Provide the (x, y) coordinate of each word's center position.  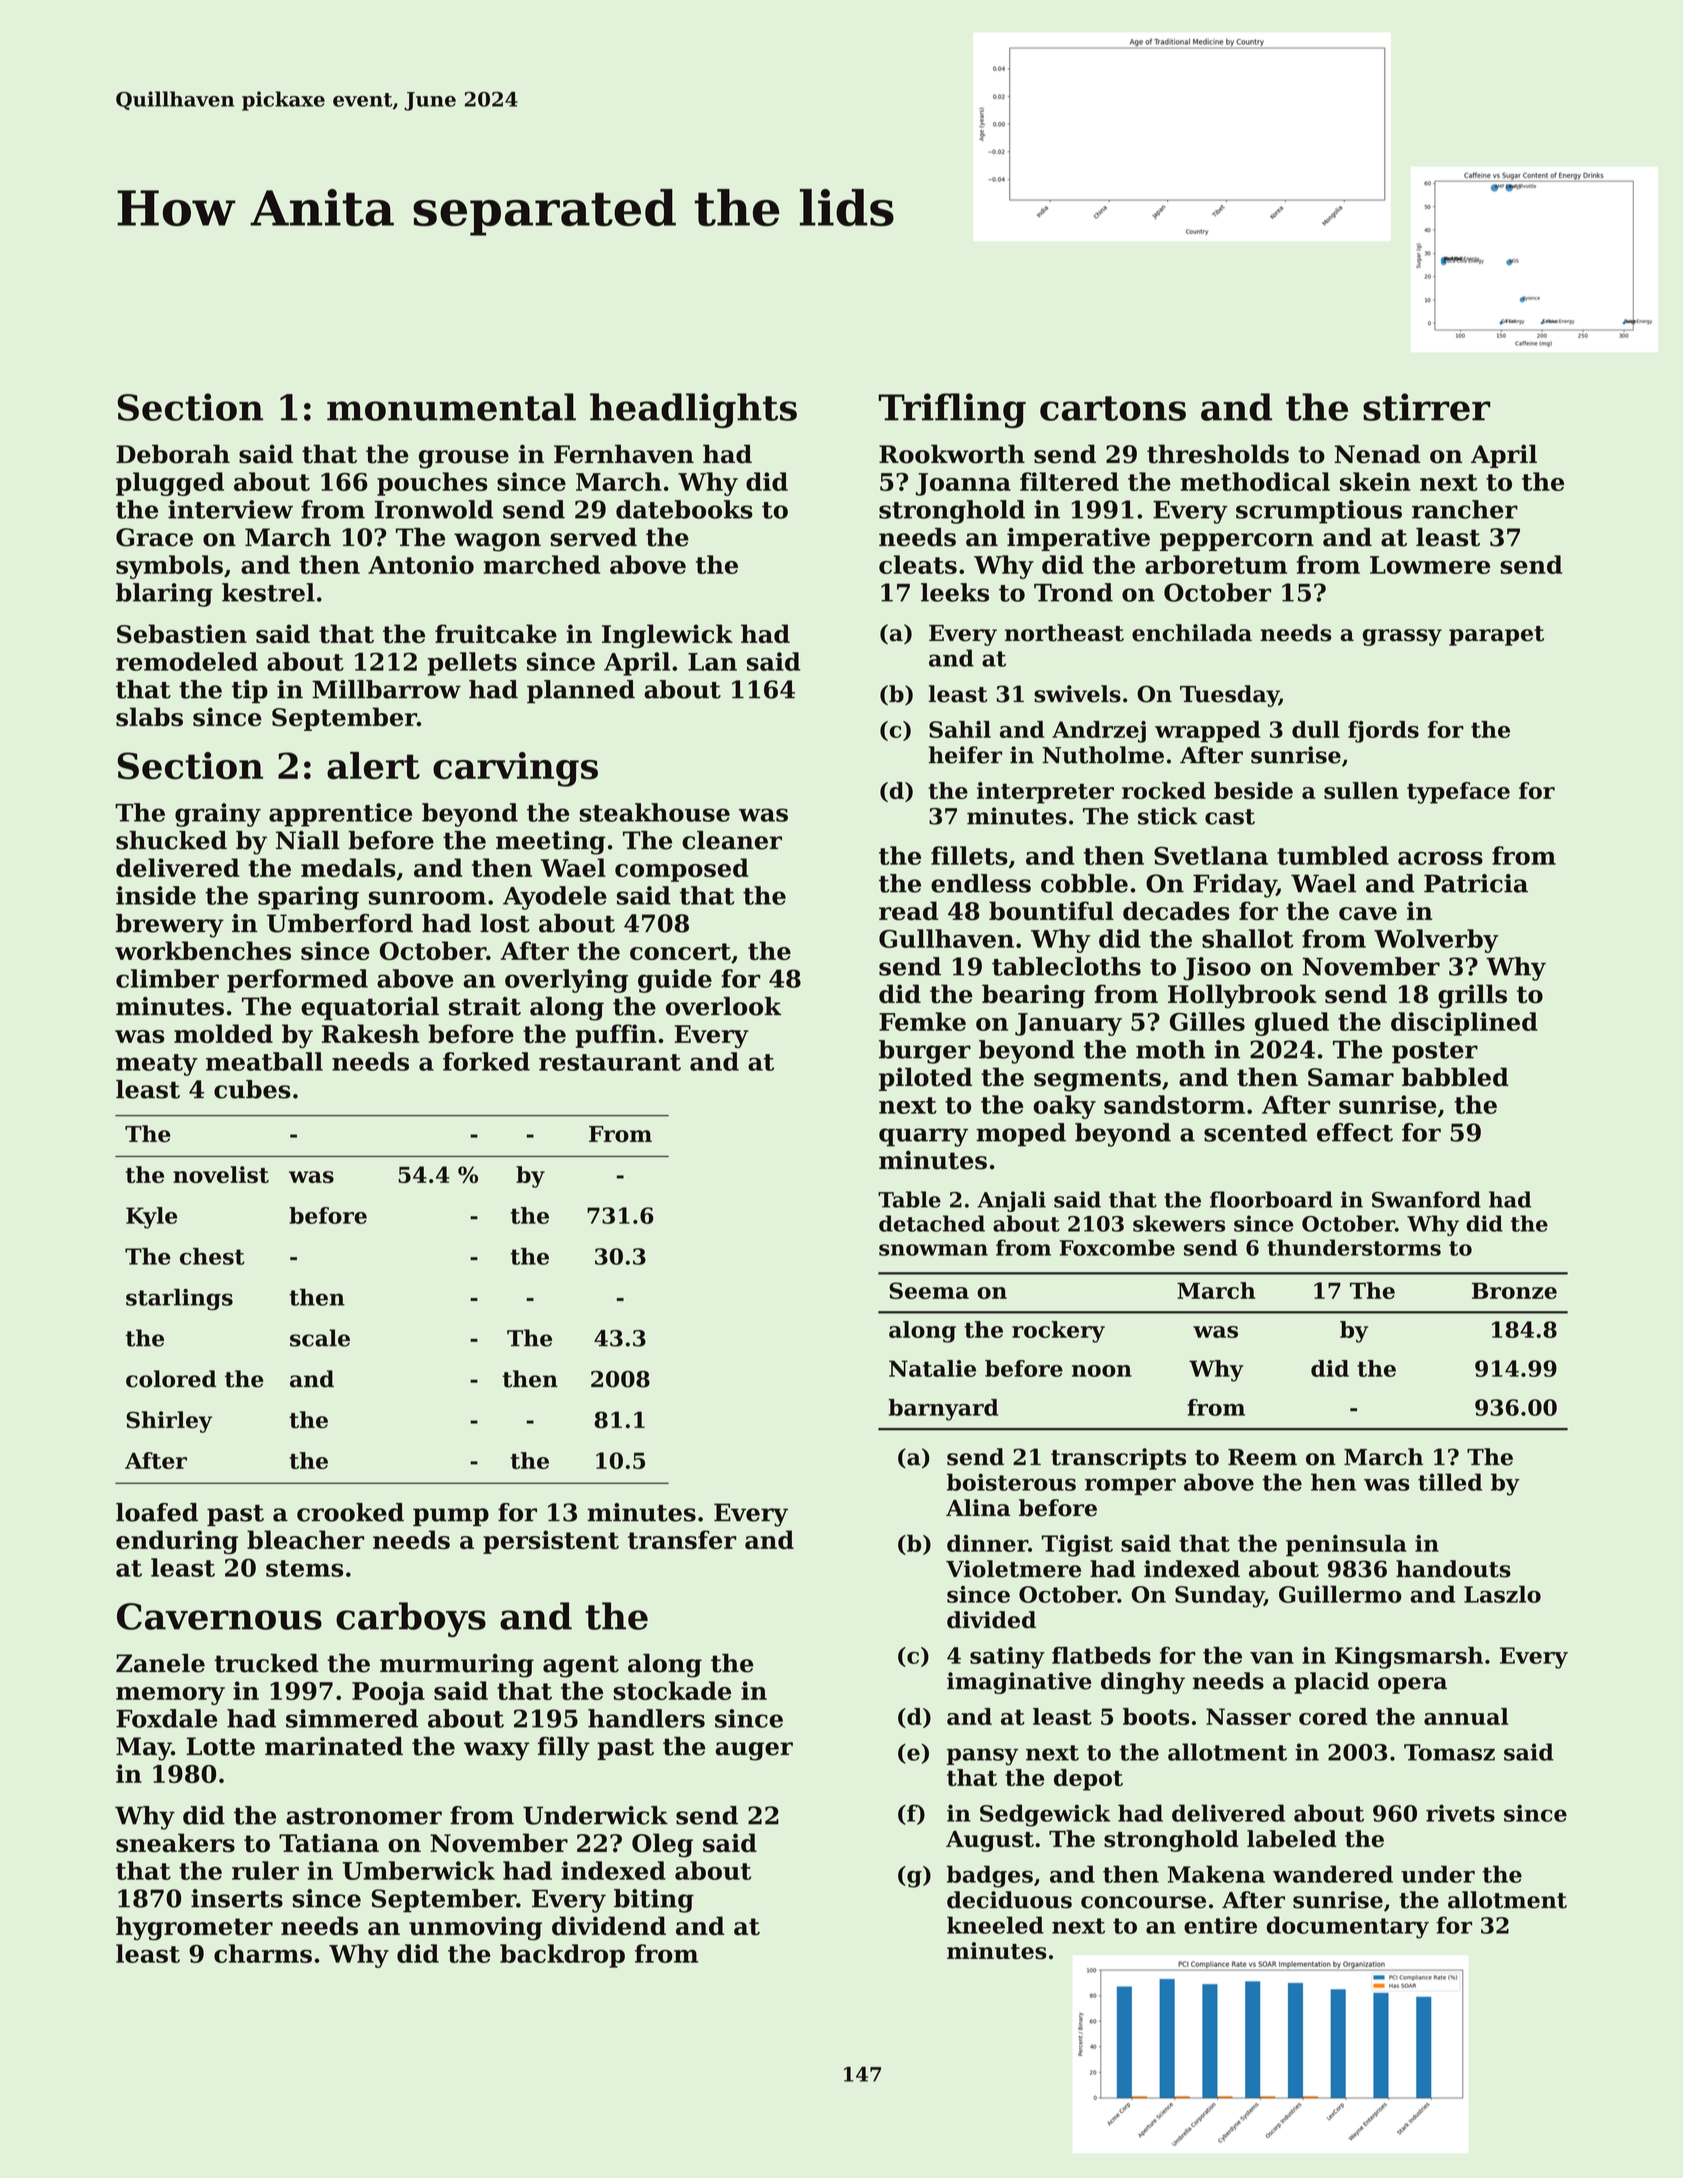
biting (654, 1901)
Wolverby (1436, 941)
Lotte (220, 1746)
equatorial (370, 1008)
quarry (923, 1137)
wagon (497, 542)
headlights (693, 410)
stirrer (1427, 407)
